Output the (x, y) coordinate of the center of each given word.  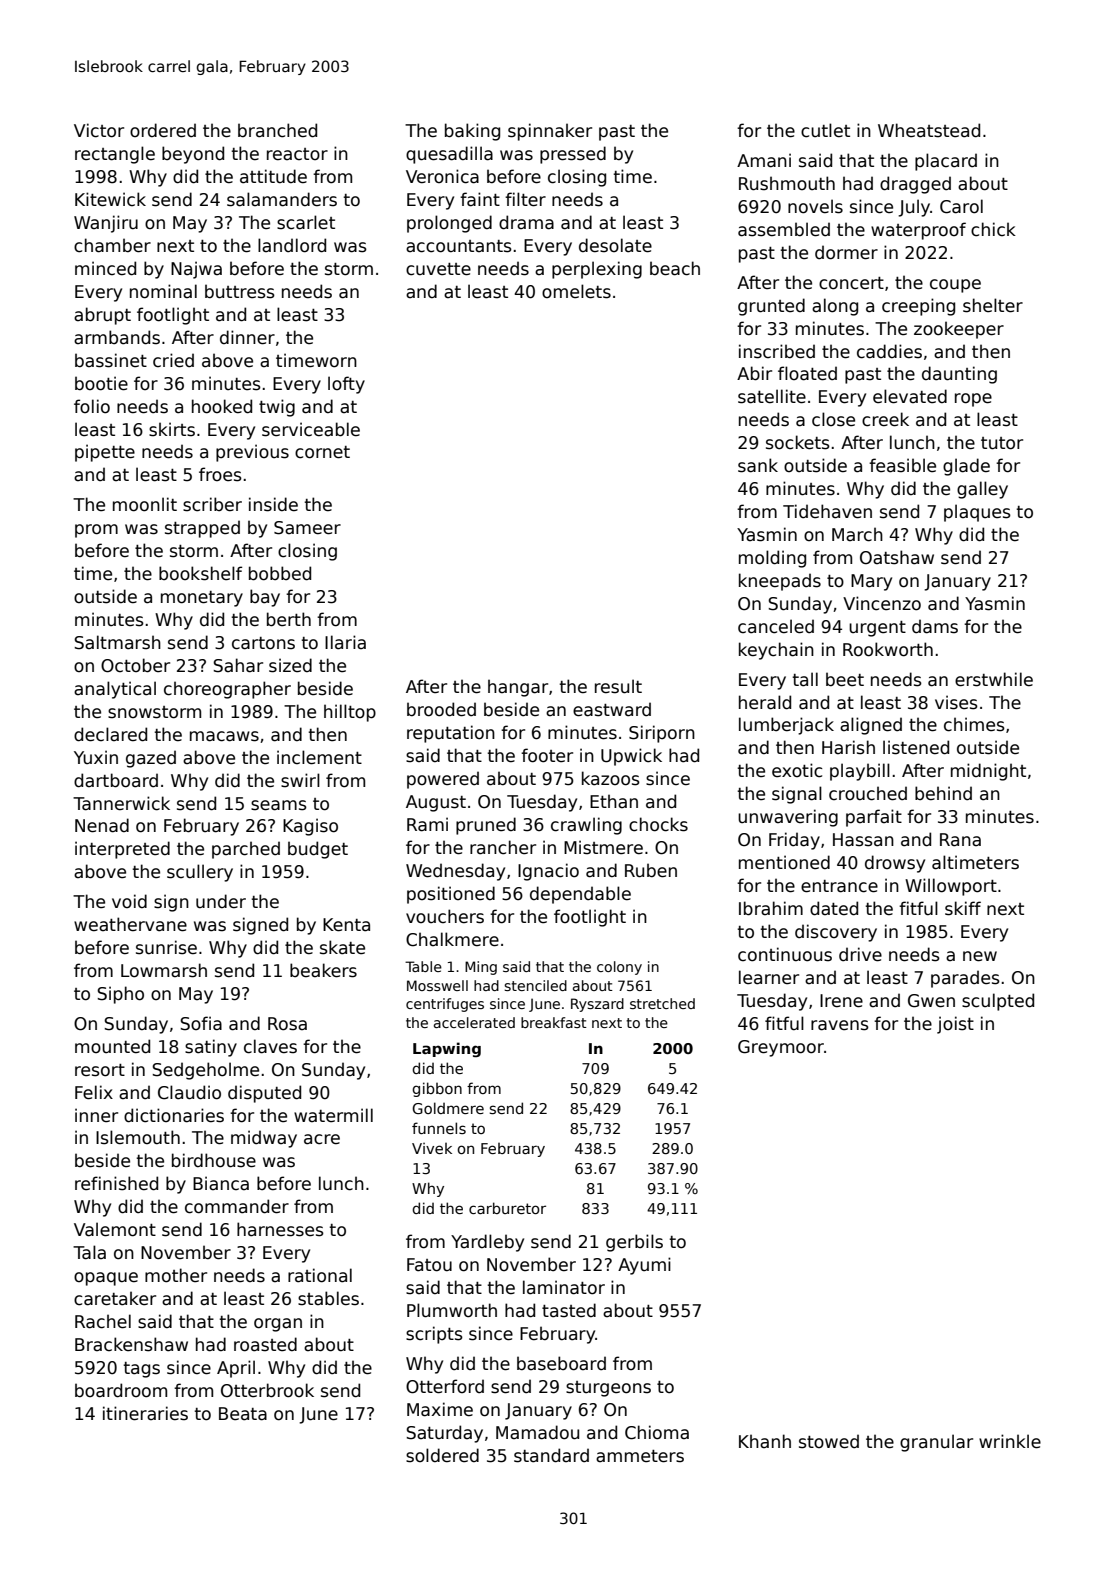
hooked (222, 406)
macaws (224, 736)
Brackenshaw (131, 1344)
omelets (576, 291)
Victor (99, 130)
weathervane (130, 924)
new (980, 956)
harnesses (280, 1229)
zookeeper (959, 330)
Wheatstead (929, 130)
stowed (829, 1441)
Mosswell (437, 985)
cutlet (825, 130)
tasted (569, 1310)
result (618, 686)
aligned (871, 726)
